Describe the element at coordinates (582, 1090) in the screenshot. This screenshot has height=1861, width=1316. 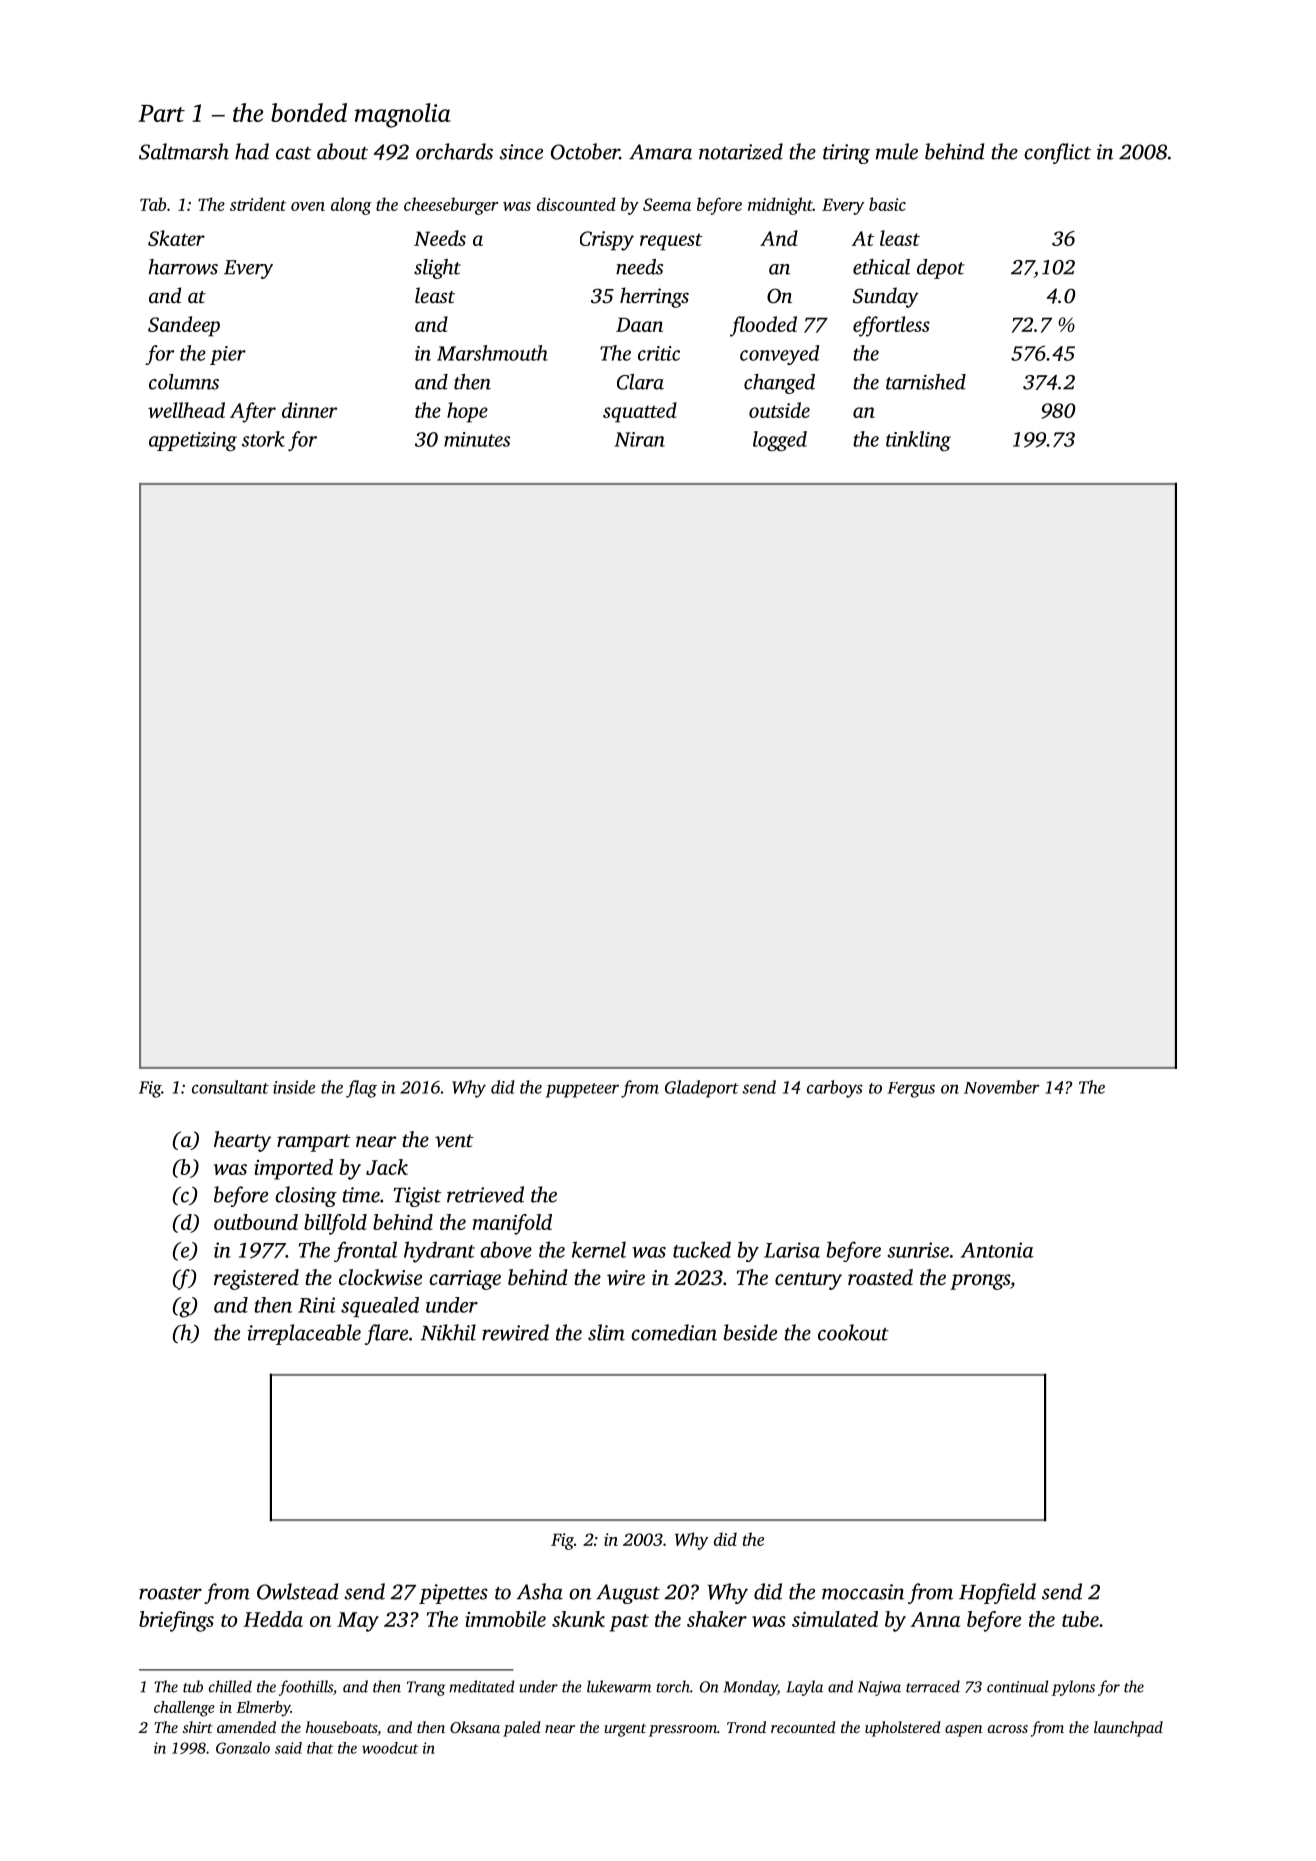
I see `puppeteer` at that location.
